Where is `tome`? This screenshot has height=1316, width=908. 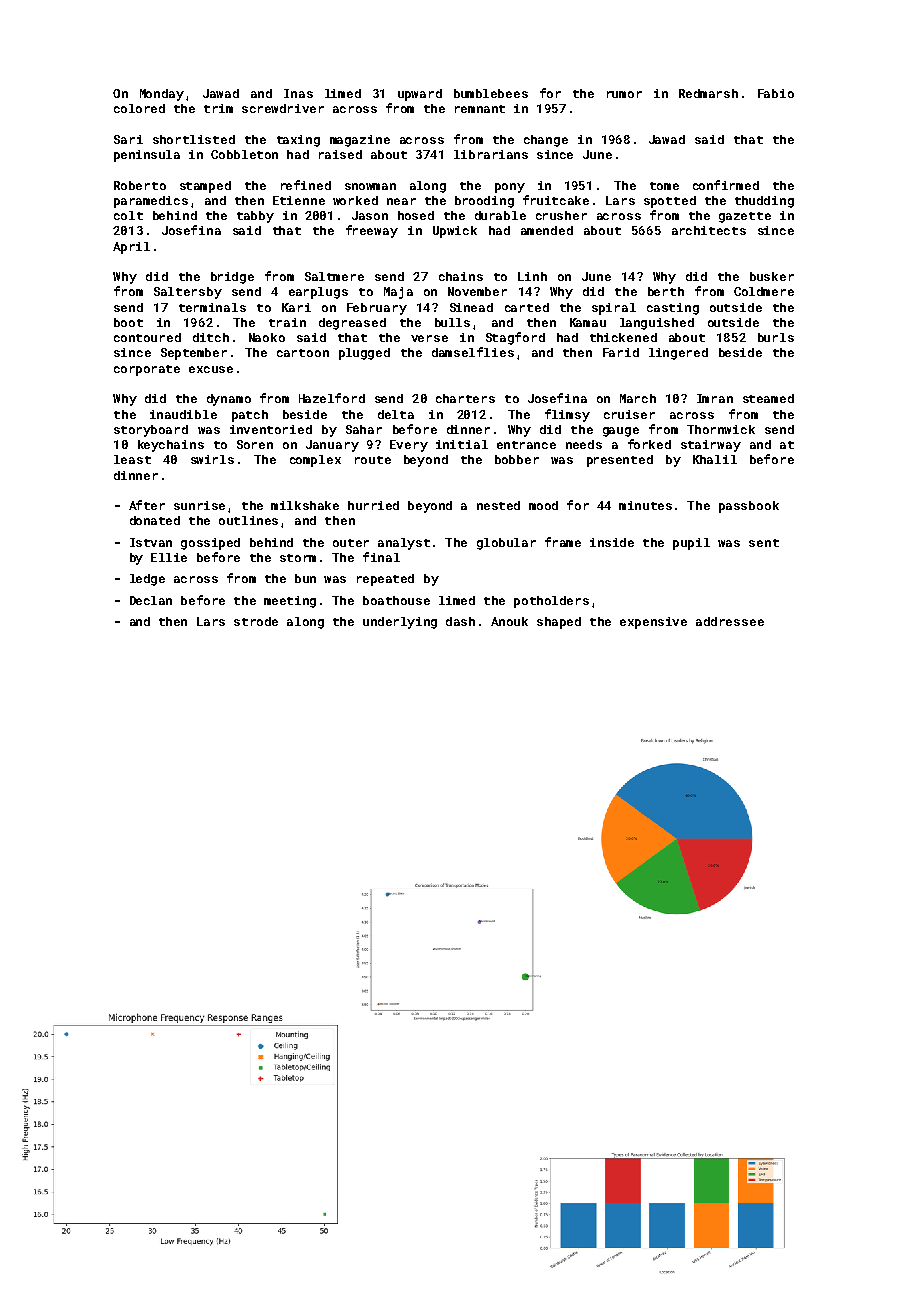 tome is located at coordinates (664, 186).
